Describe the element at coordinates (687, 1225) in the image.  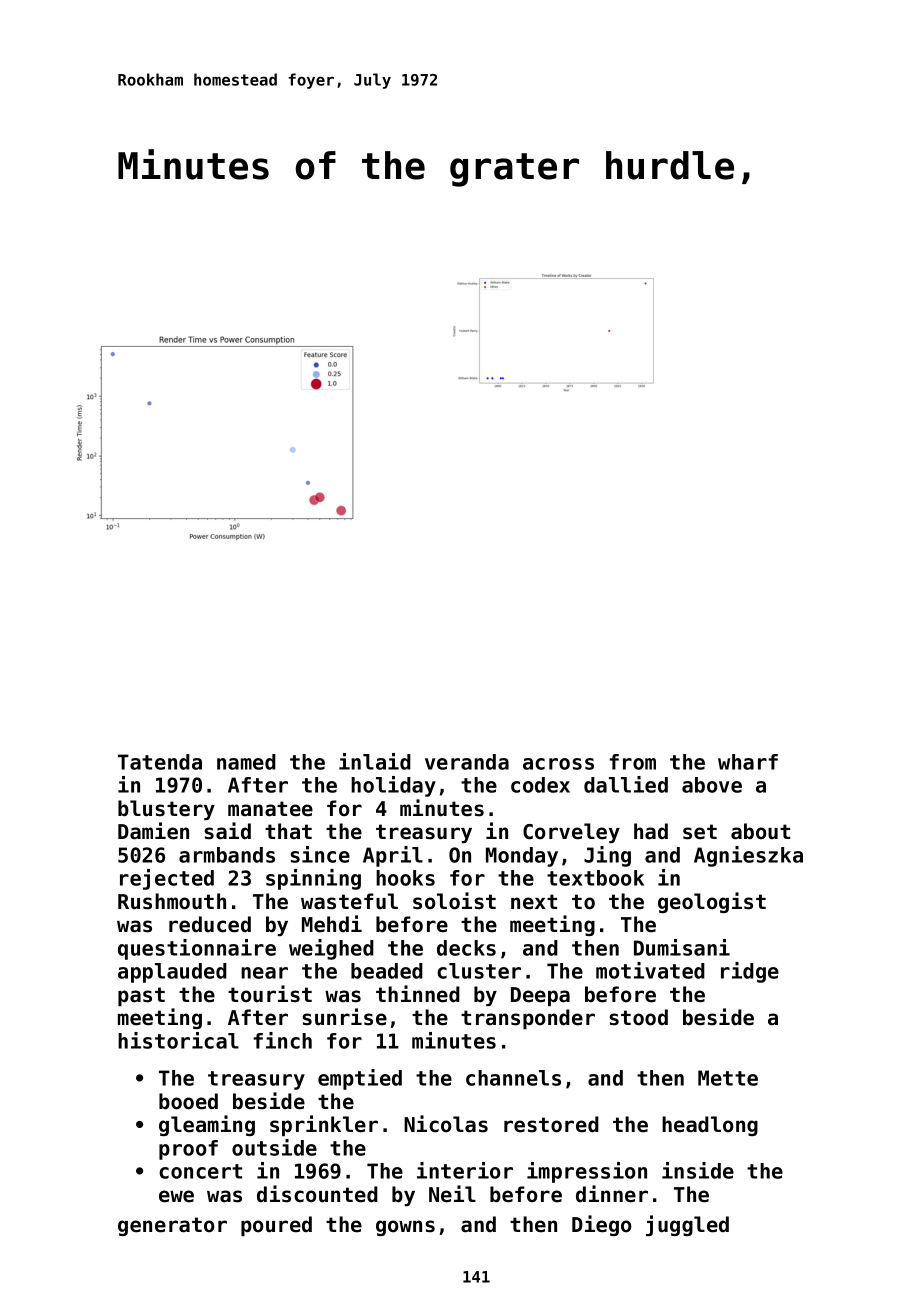
I see `juggled` at that location.
